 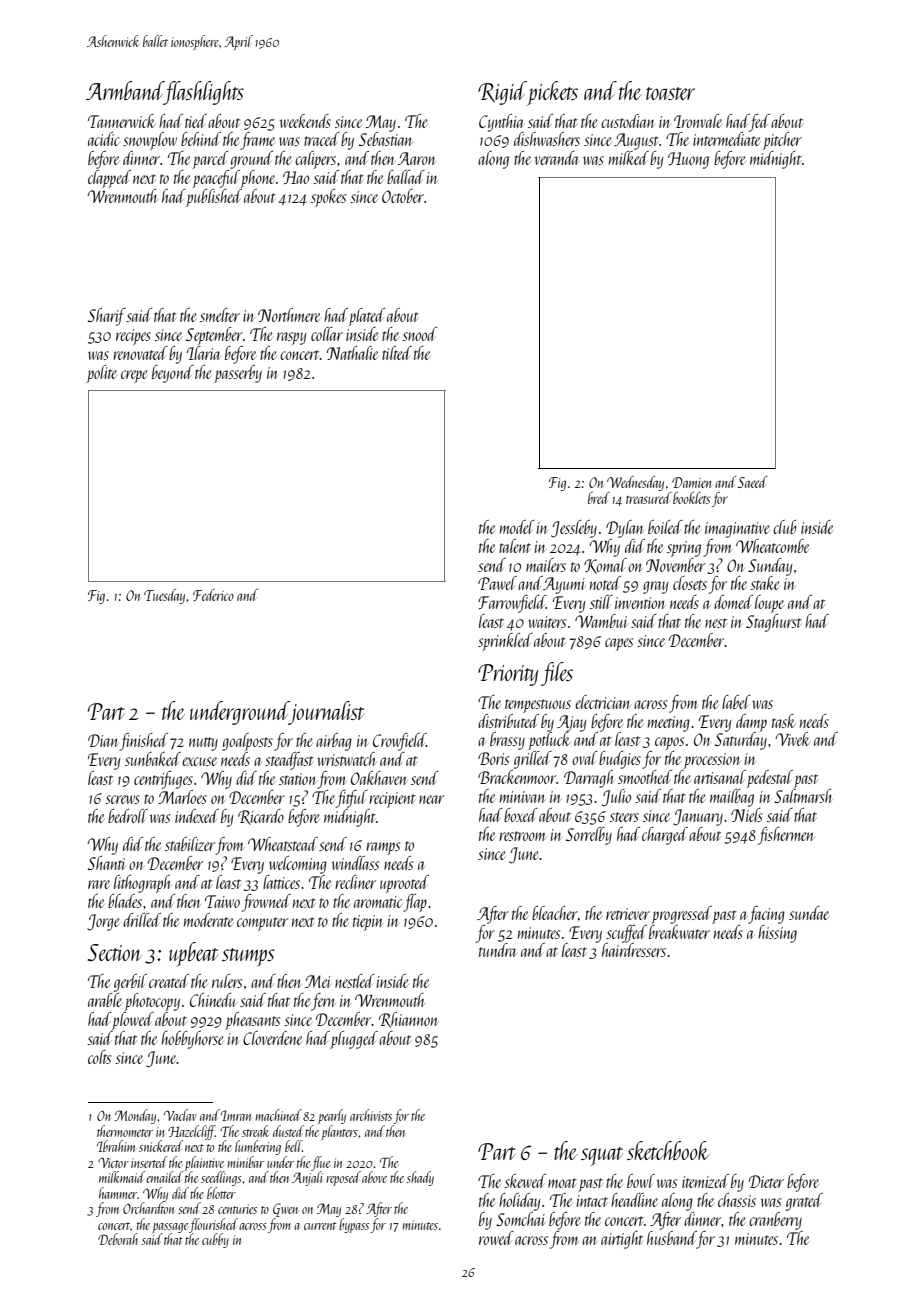 What do you see at coordinates (213, 595) in the image?
I see `Federico` at bounding box center [213, 595].
